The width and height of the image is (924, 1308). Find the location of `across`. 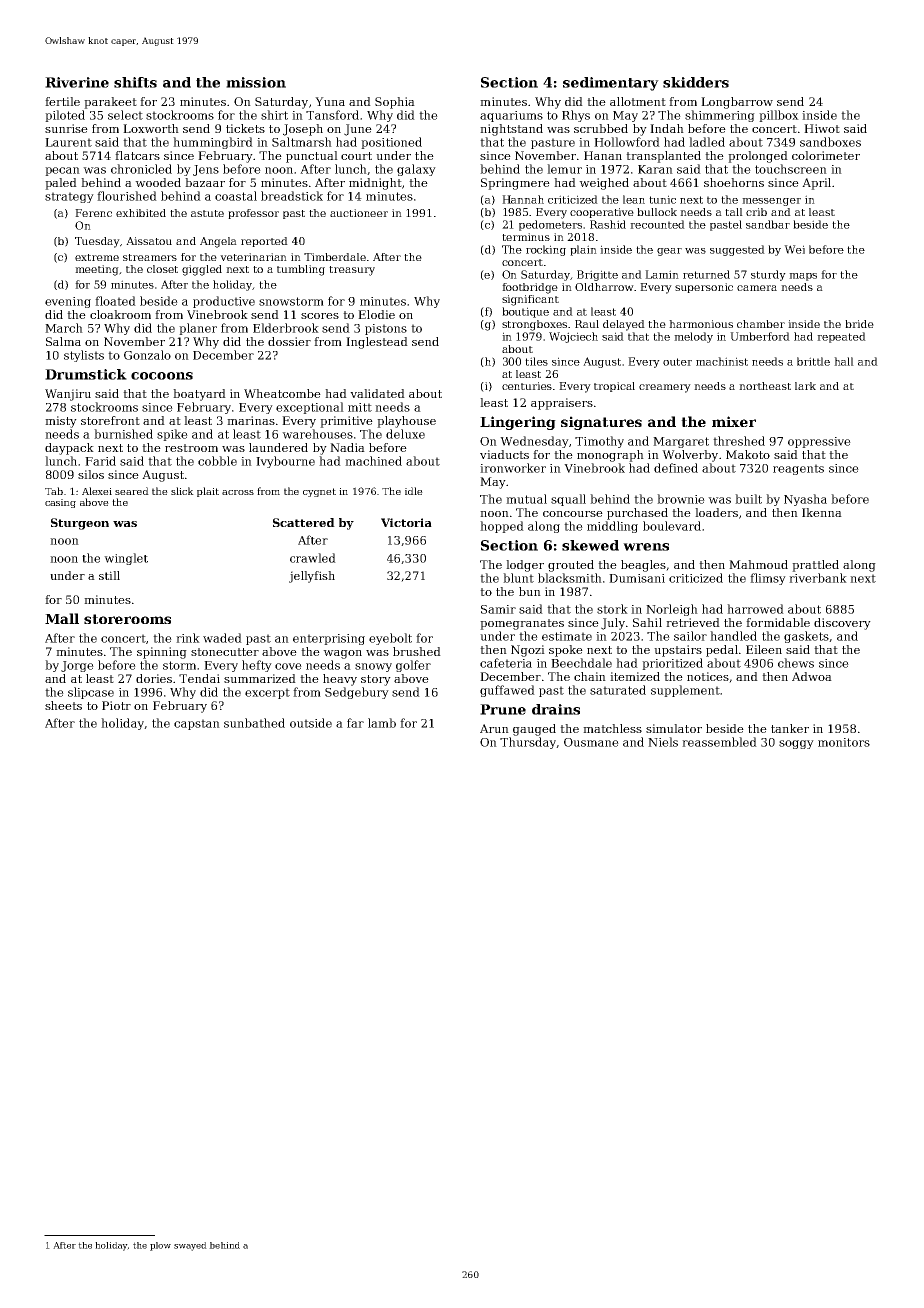

across is located at coordinates (238, 492).
